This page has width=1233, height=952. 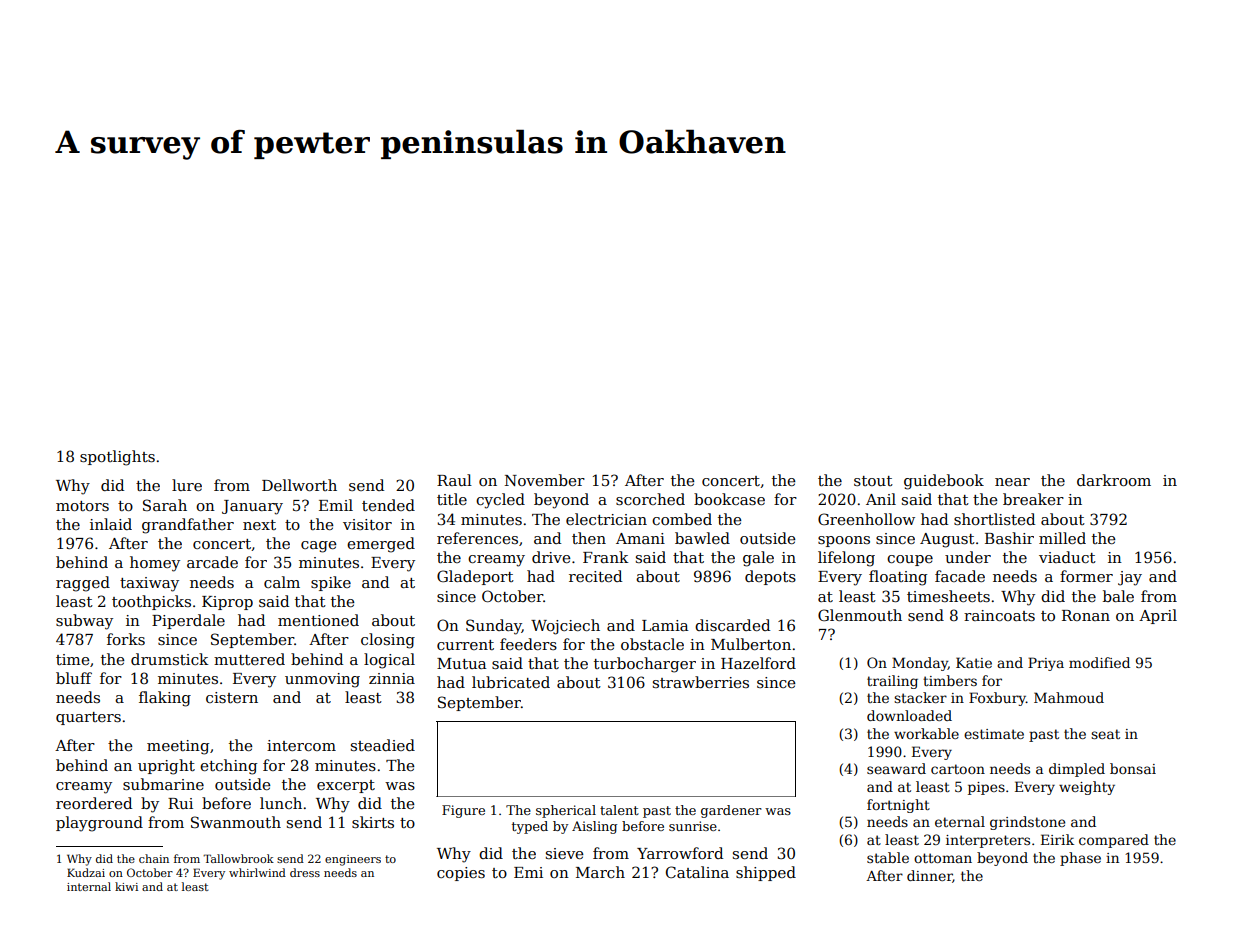 What do you see at coordinates (163, 784) in the page?
I see `submarine` at bounding box center [163, 784].
